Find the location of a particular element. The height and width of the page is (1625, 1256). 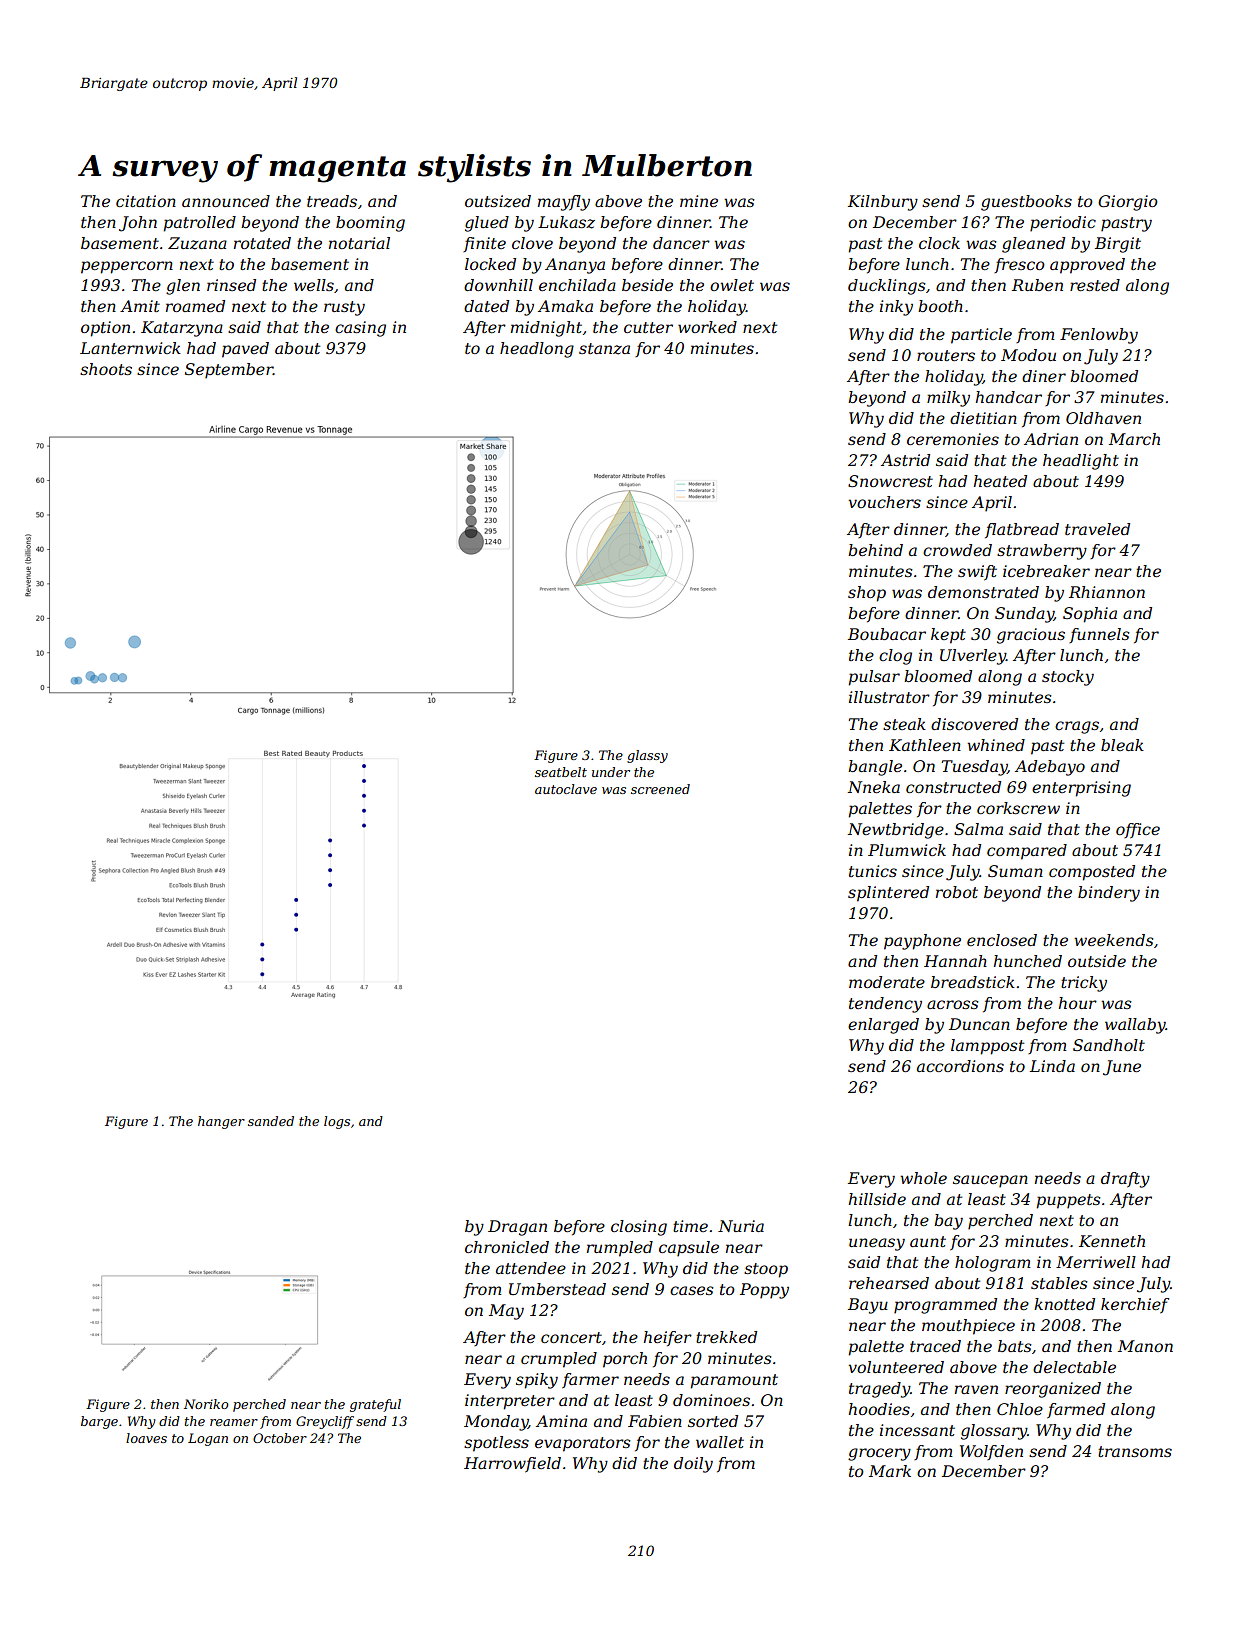

mine is located at coordinates (699, 201).
